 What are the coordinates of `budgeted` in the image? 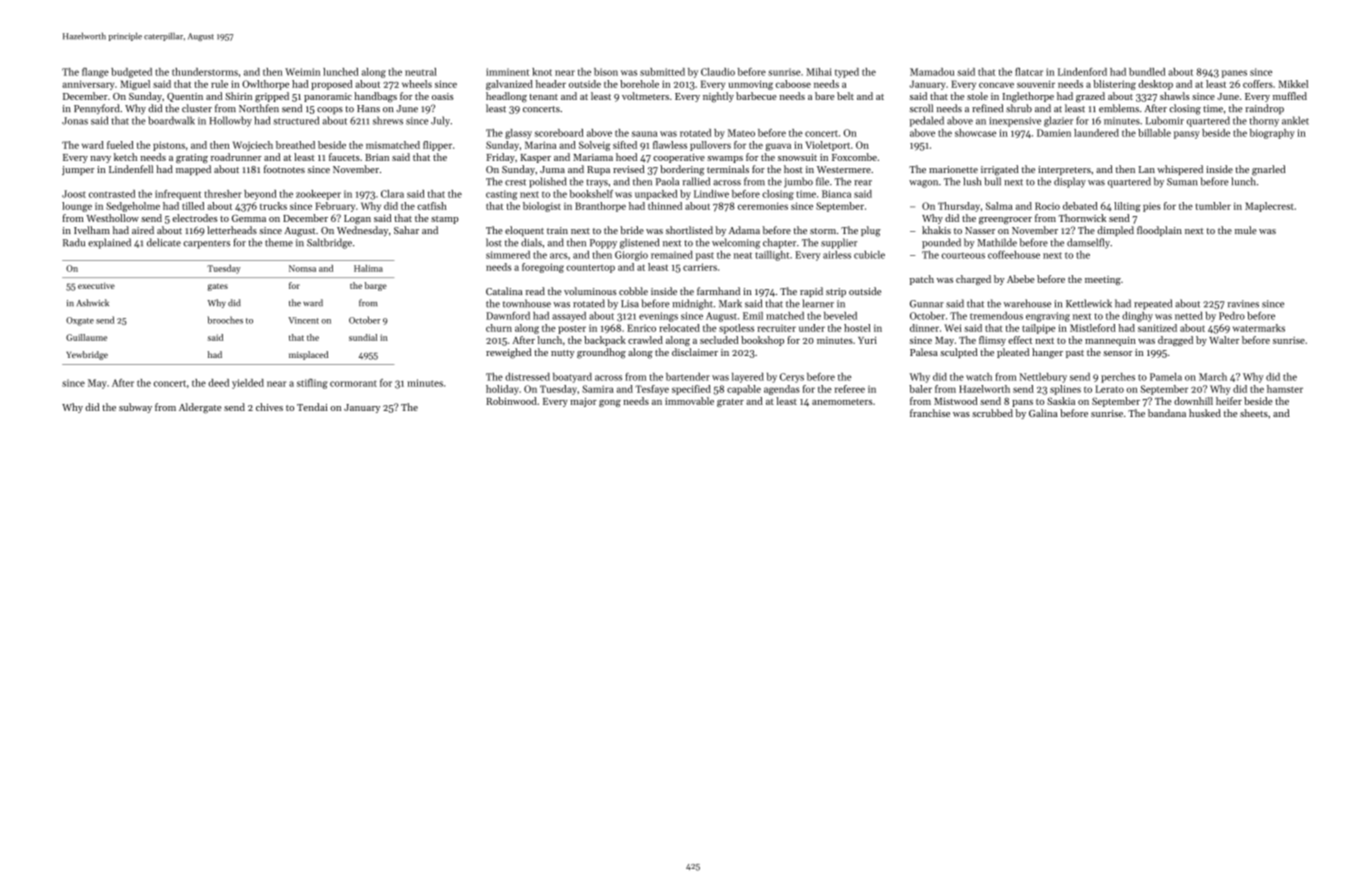 It's located at (131, 73).
